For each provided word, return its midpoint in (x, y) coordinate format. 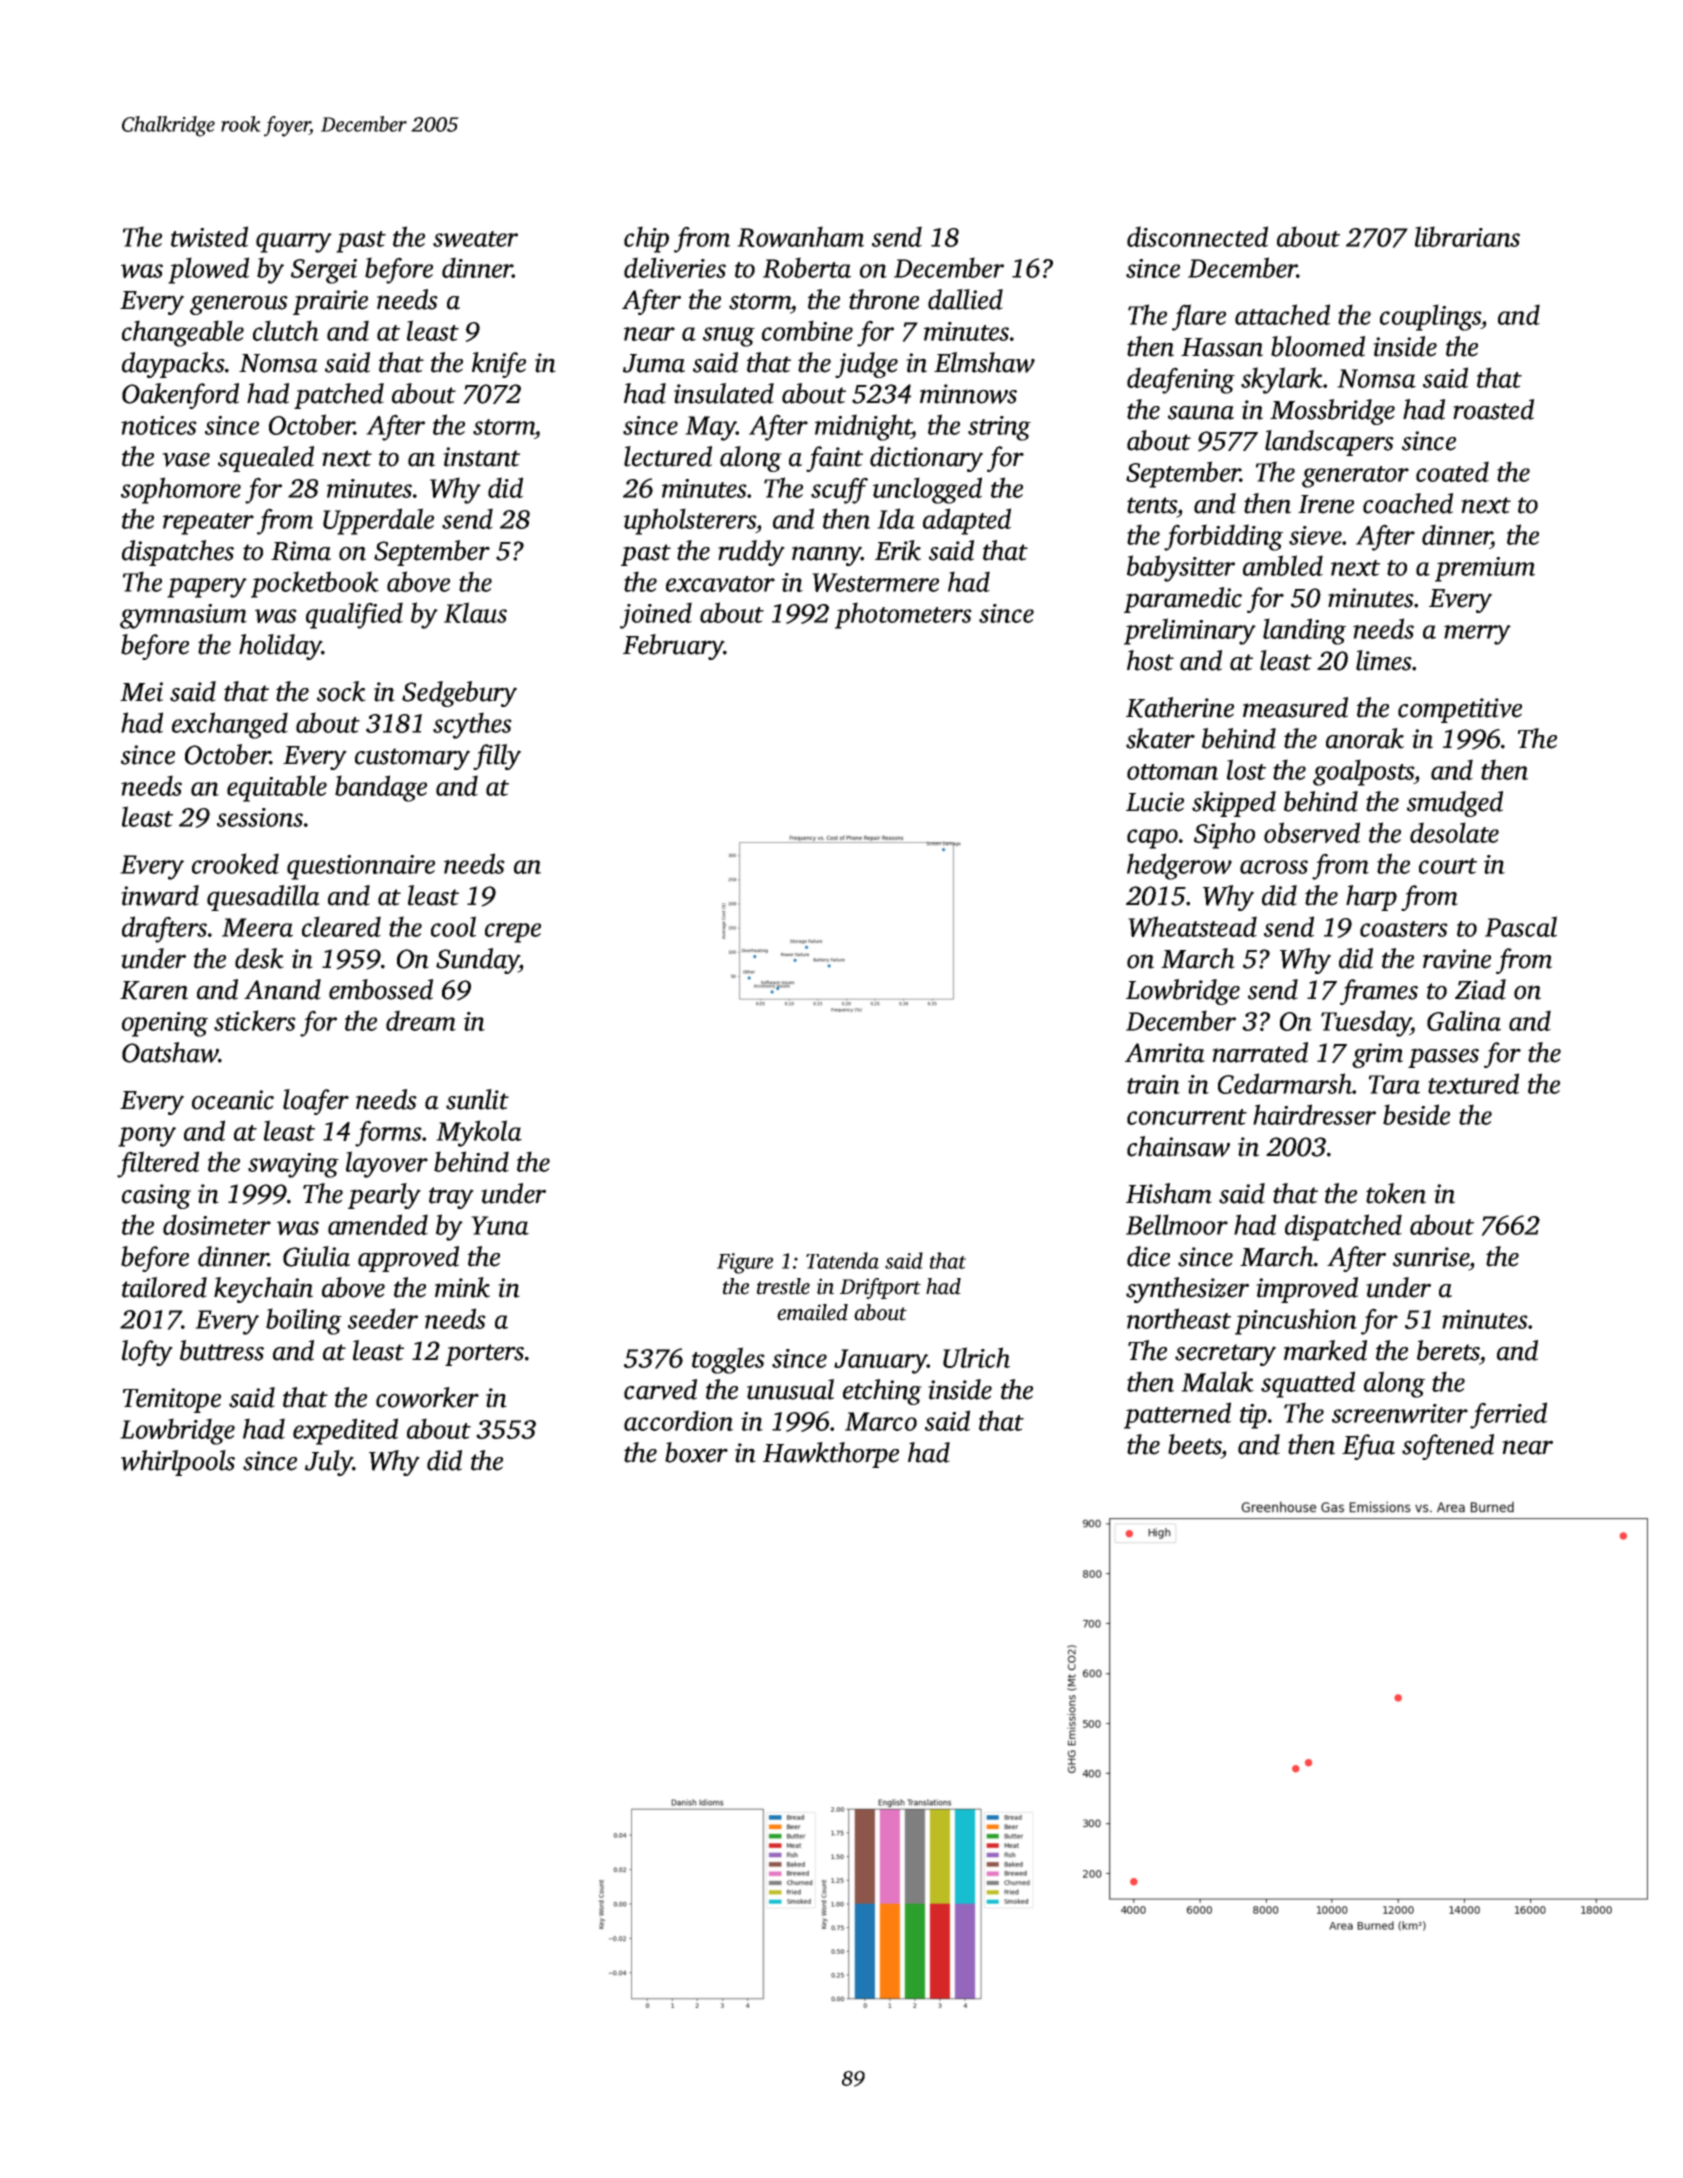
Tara (1394, 1084)
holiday (280, 647)
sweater (475, 239)
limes (1384, 660)
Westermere (875, 582)
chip (646, 239)
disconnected (1197, 236)
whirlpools (178, 1463)
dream (421, 1020)
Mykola (479, 1133)
